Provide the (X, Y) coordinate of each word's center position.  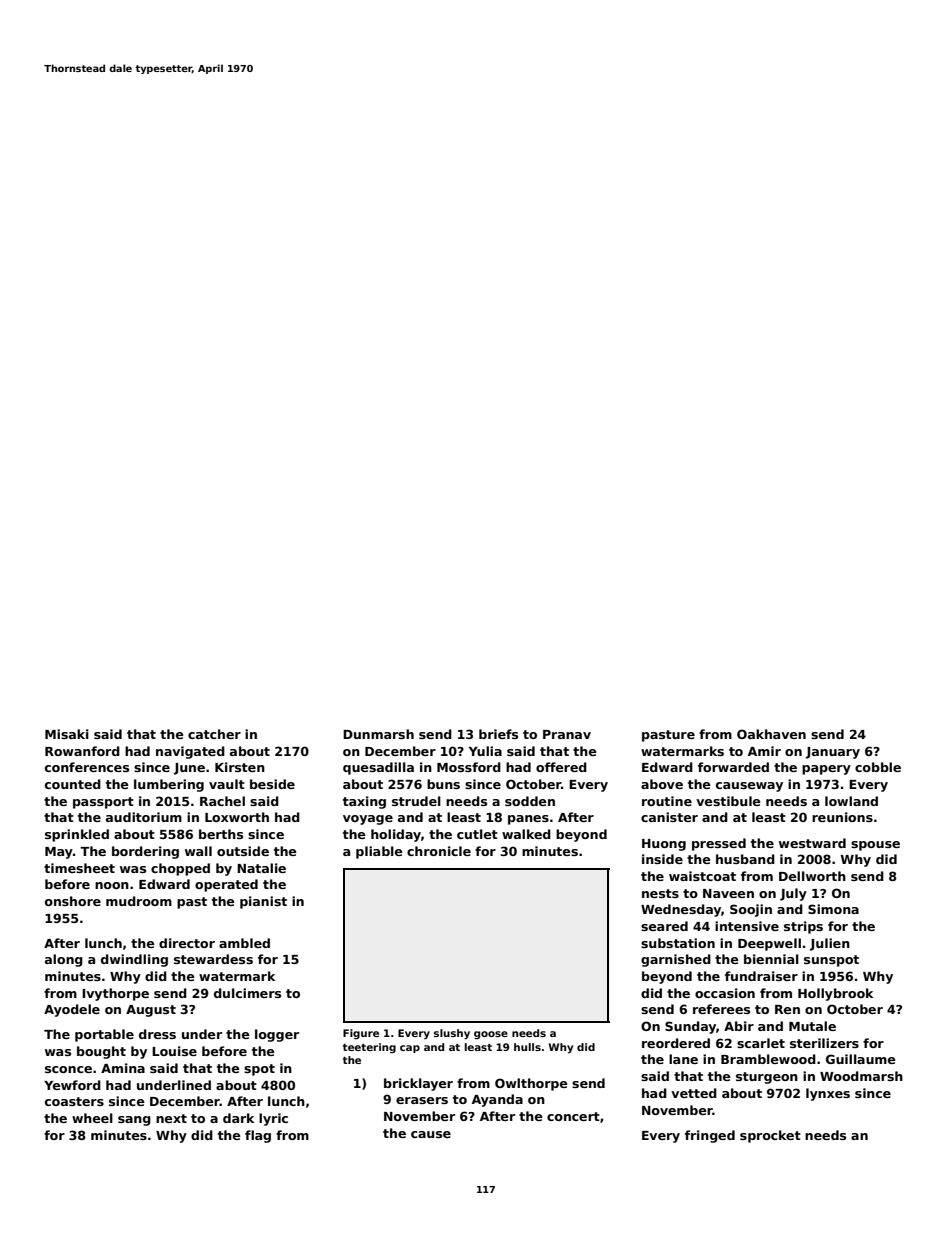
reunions (842, 817)
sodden (530, 801)
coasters (74, 1101)
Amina (123, 1068)
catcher (214, 734)
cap (410, 1049)
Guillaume (861, 1059)
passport (103, 803)
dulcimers (247, 993)
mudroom (139, 901)
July (793, 894)
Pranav (567, 734)
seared (664, 926)
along (64, 960)
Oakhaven (771, 734)
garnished (676, 960)
